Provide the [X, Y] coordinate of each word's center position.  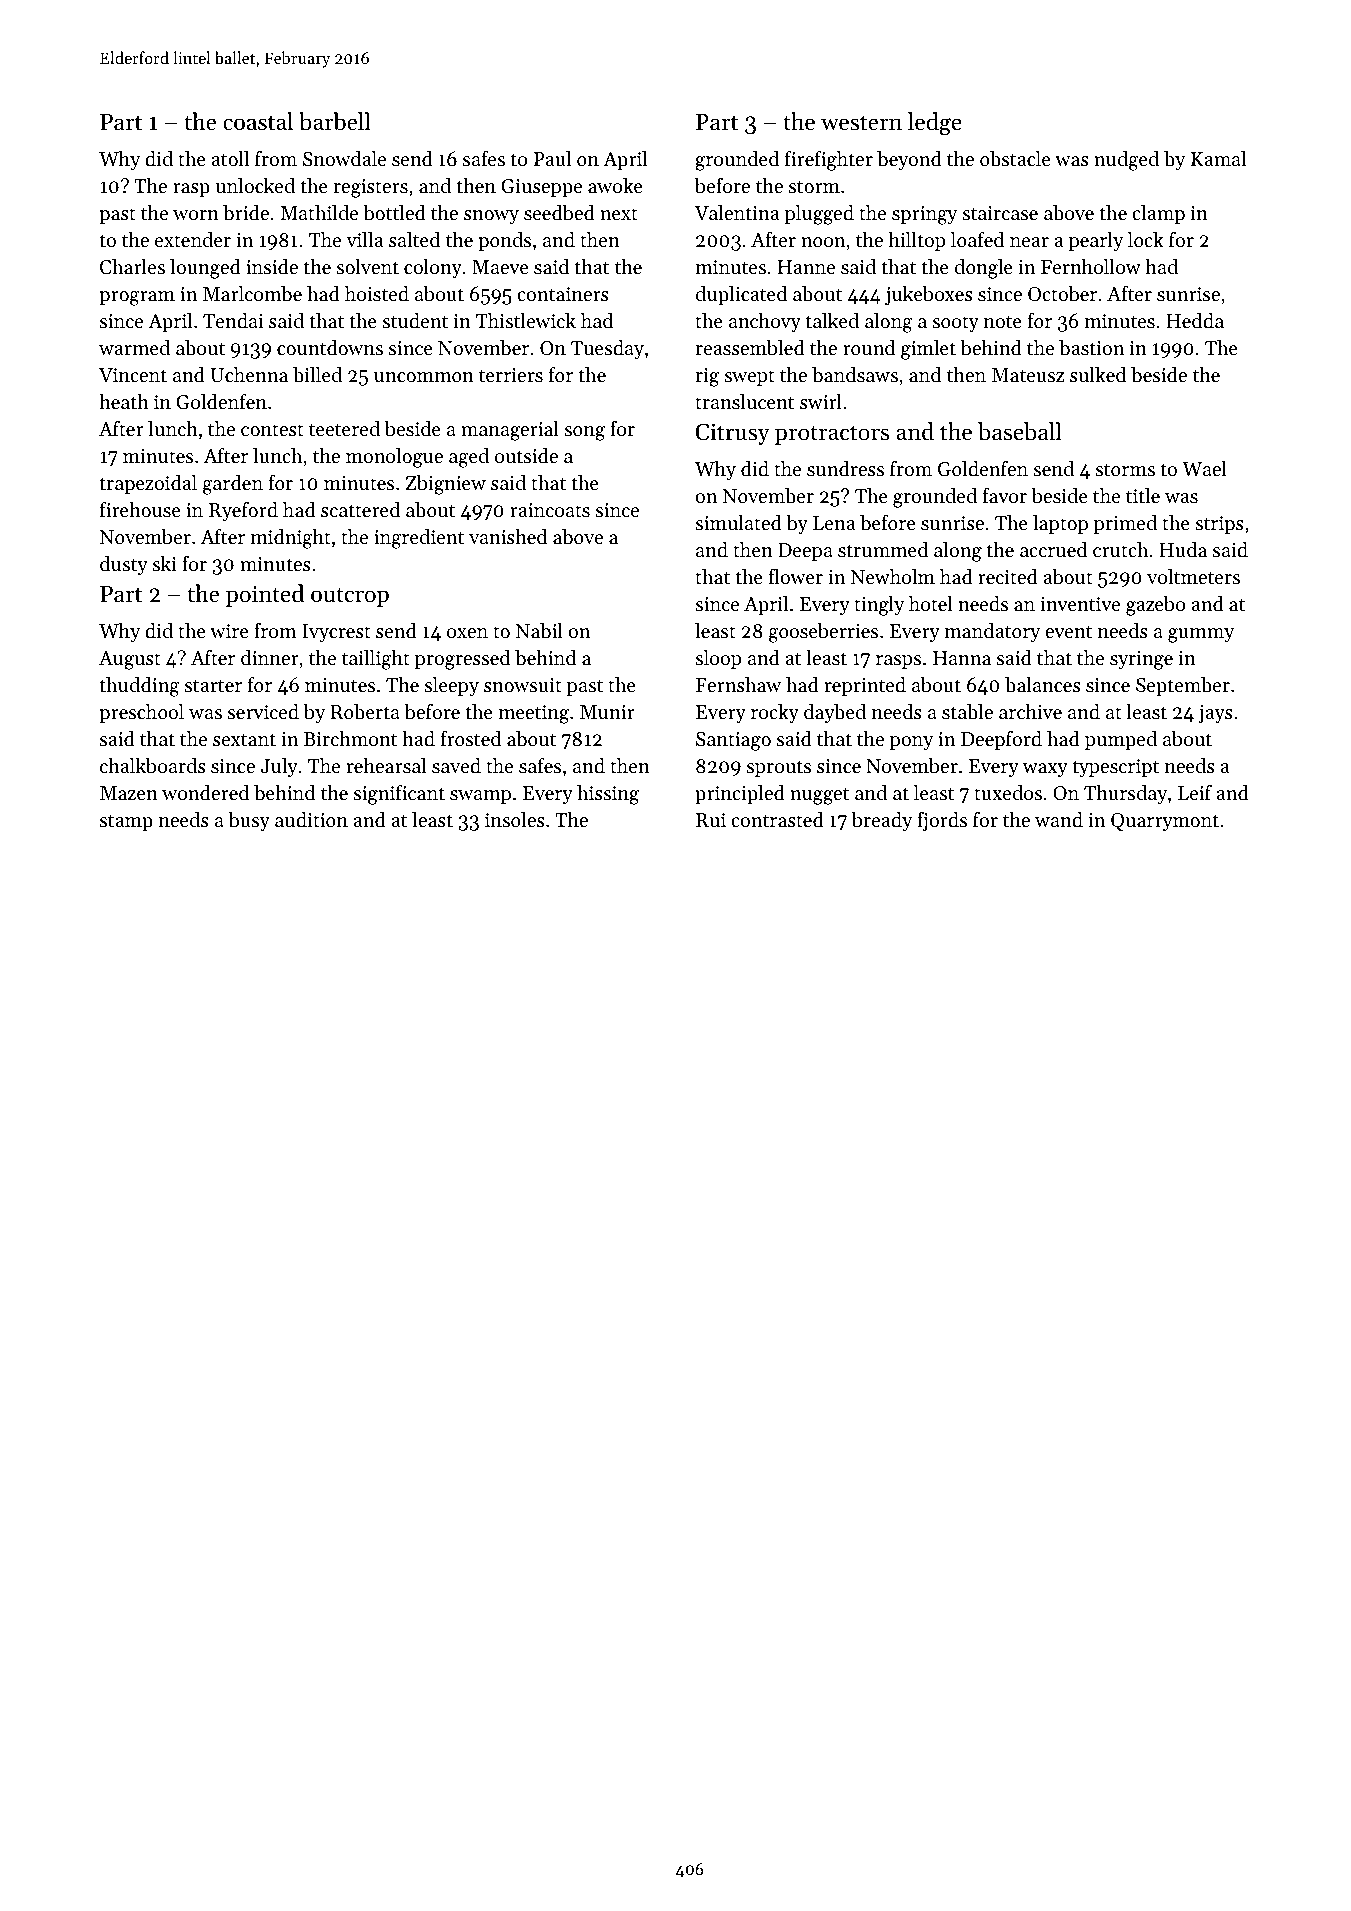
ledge [935, 124]
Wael [1204, 468]
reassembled [750, 348]
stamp [126, 823]
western [861, 123]
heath [124, 402]
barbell [335, 121]
